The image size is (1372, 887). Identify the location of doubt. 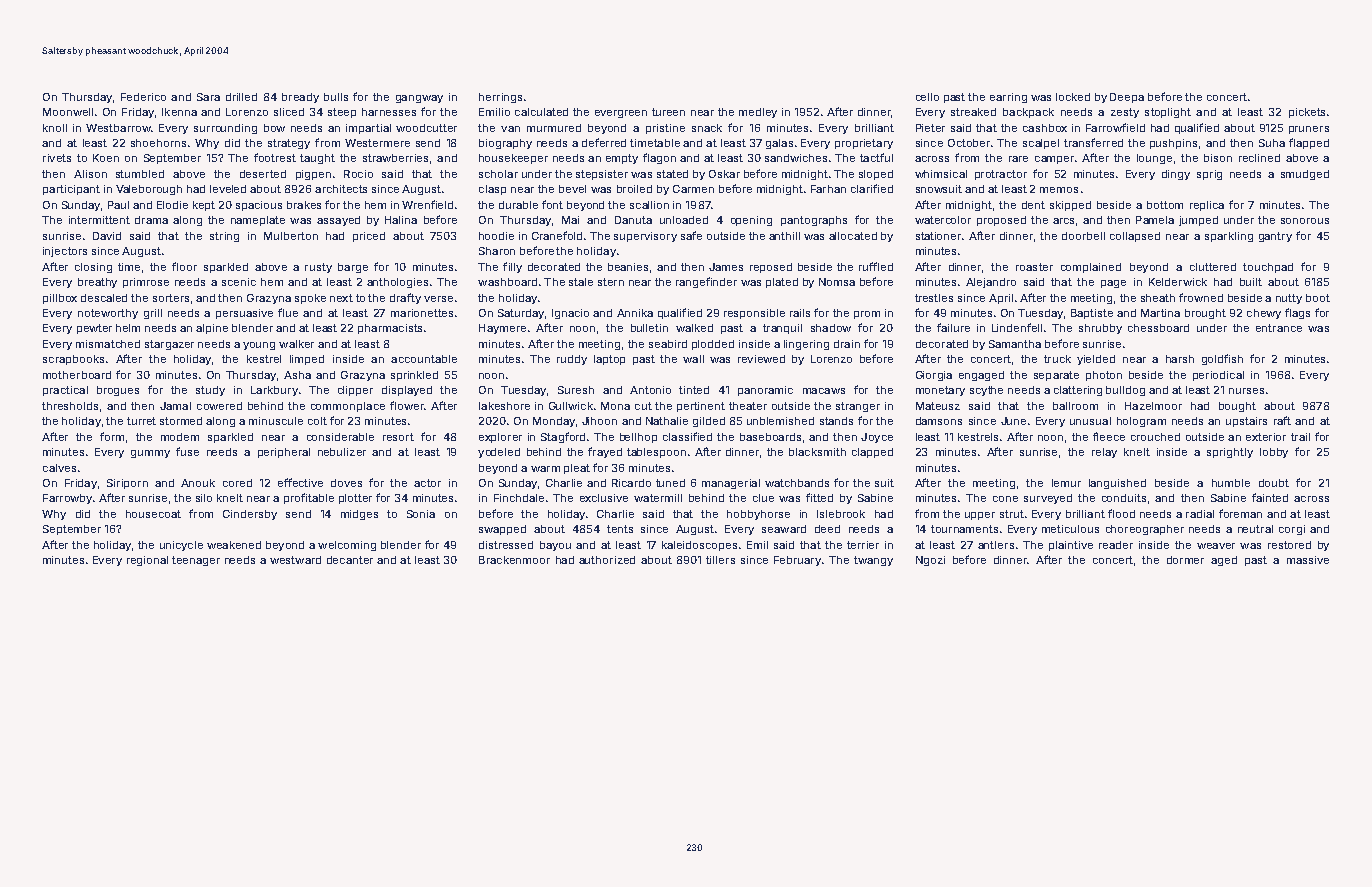
(1274, 483).
